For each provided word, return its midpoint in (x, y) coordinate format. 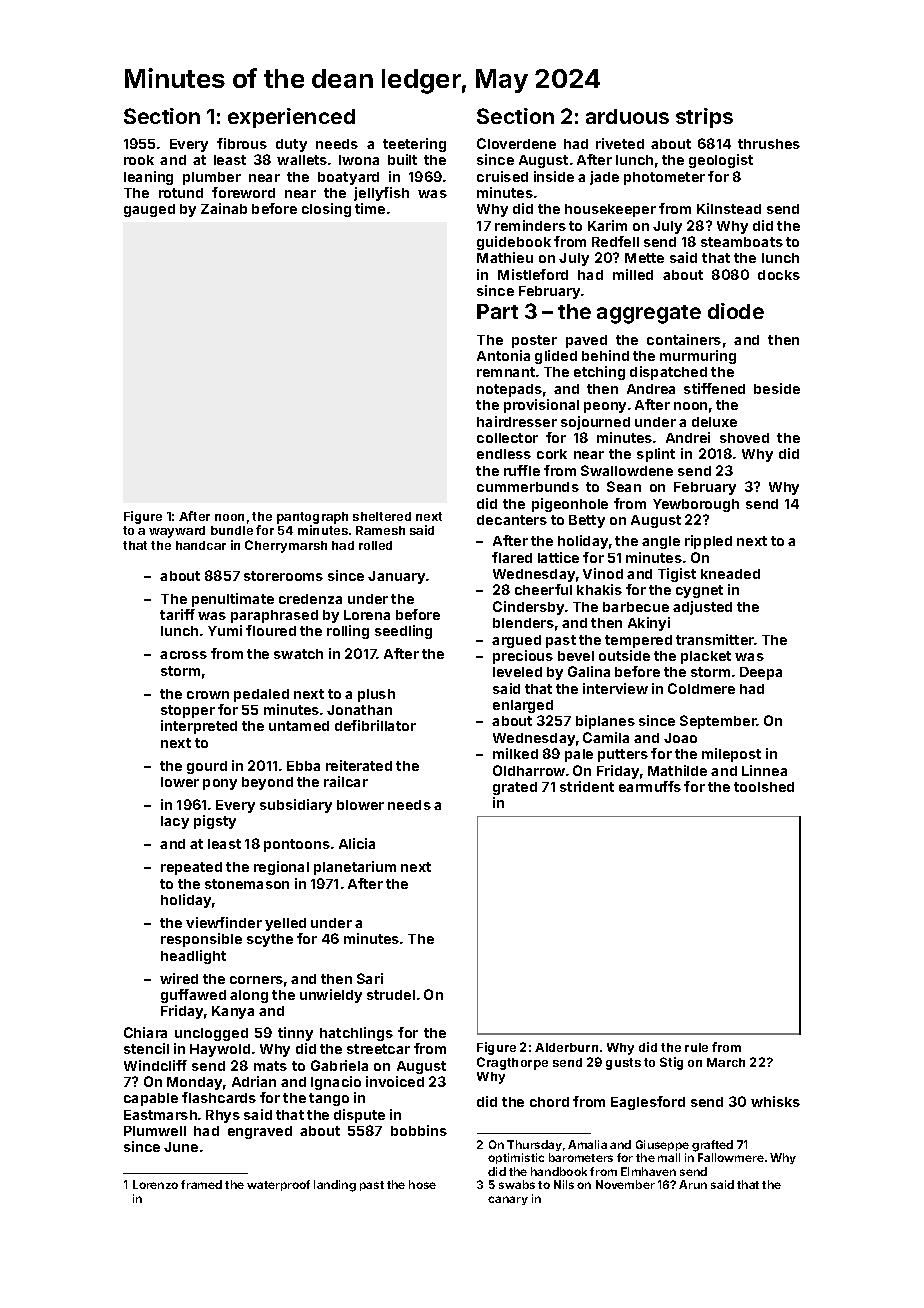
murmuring (698, 357)
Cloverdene (516, 143)
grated (515, 788)
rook (139, 160)
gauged (149, 210)
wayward (177, 532)
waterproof (278, 1185)
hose (422, 1184)
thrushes (769, 144)
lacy (175, 822)
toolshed (764, 787)
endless (504, 454)
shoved (744, 438)
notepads (509, 390)
